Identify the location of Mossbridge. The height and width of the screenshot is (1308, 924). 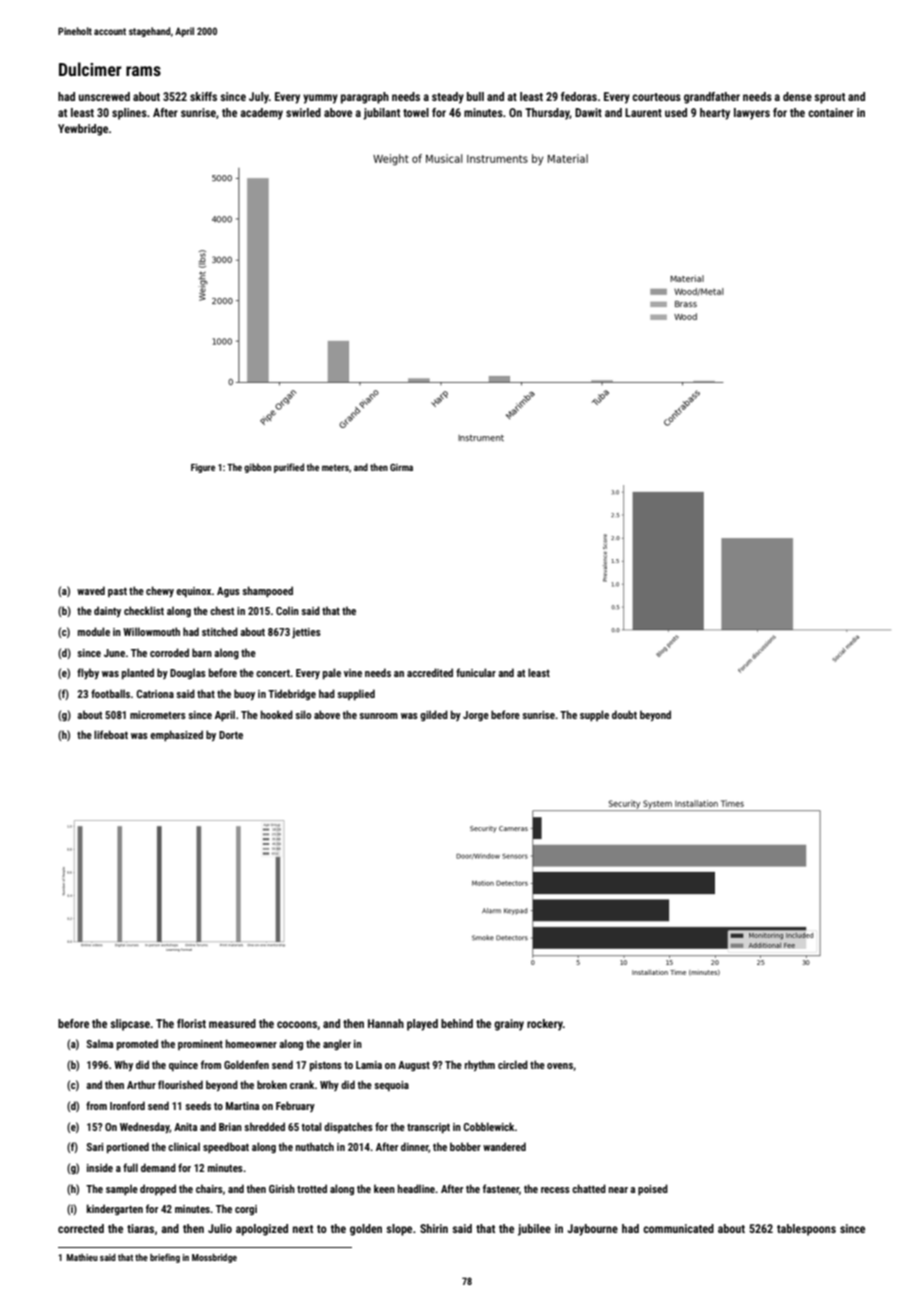
(214, 1258).
